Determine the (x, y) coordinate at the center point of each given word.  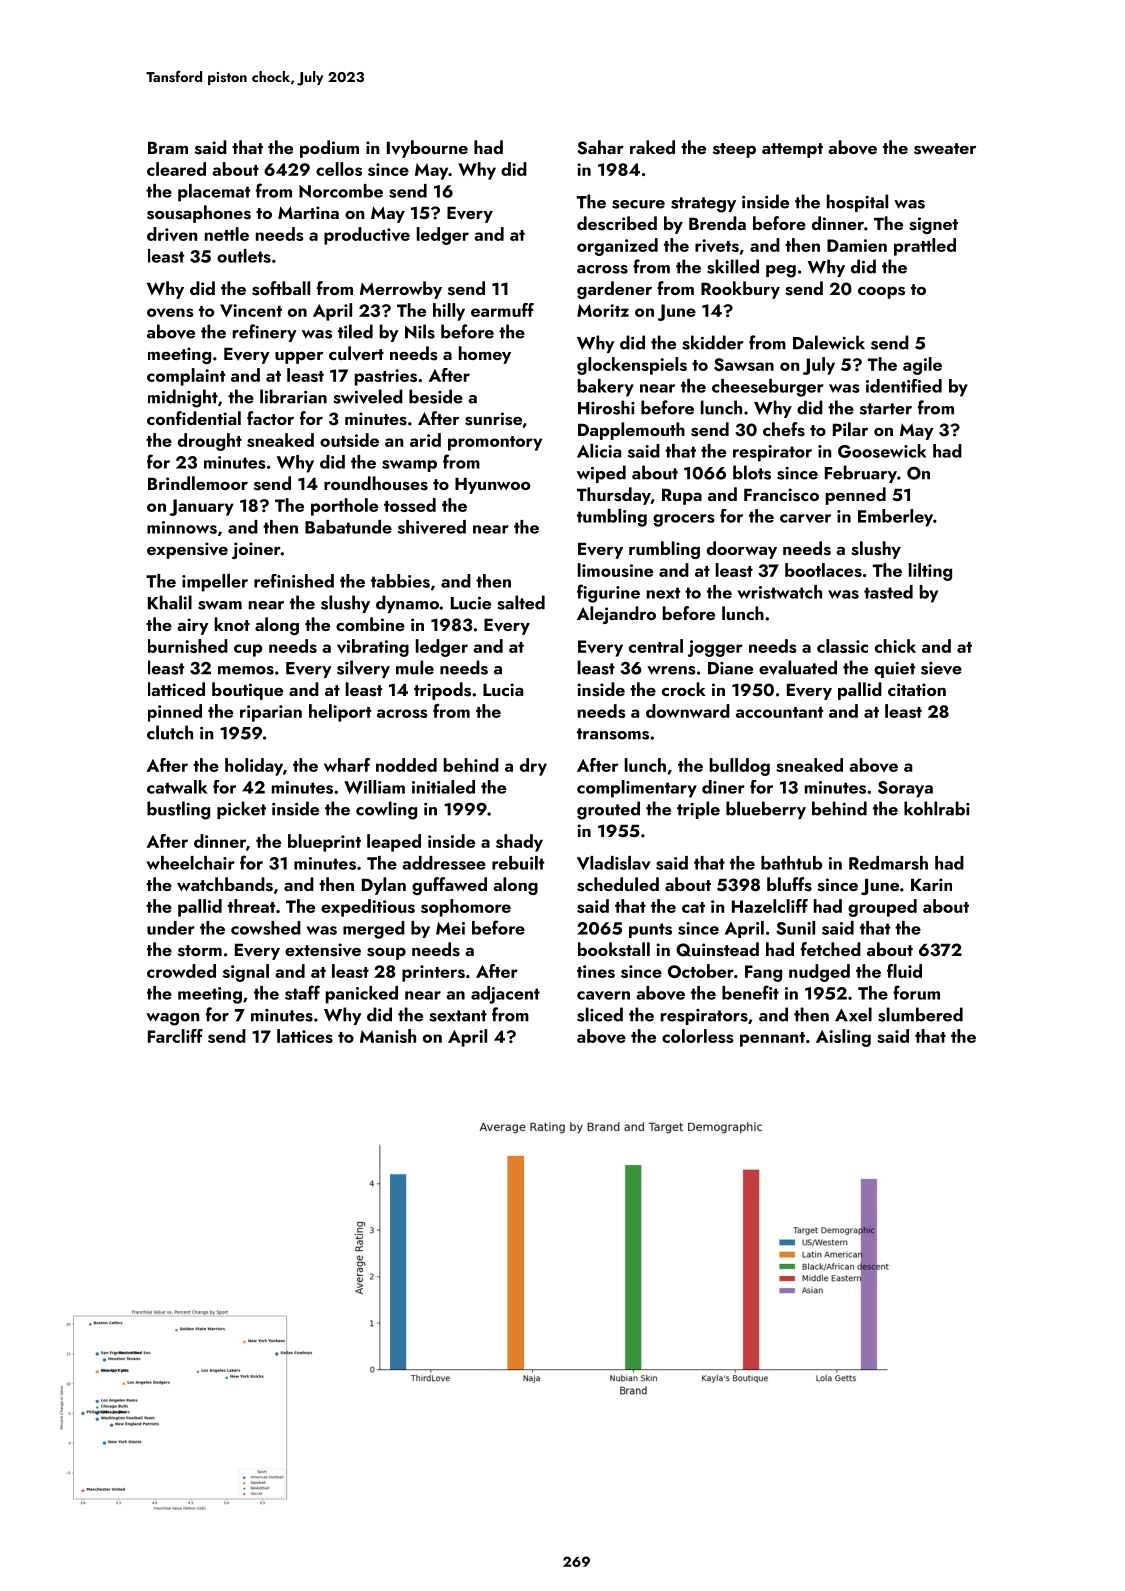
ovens (170, 312)
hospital (857, 203)
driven (172, 234)
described (617, 223)
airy (193, 626)
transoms (613, 734)
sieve (941, 668)
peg (781, 271)
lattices (305, 1036)
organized (617, 247)
